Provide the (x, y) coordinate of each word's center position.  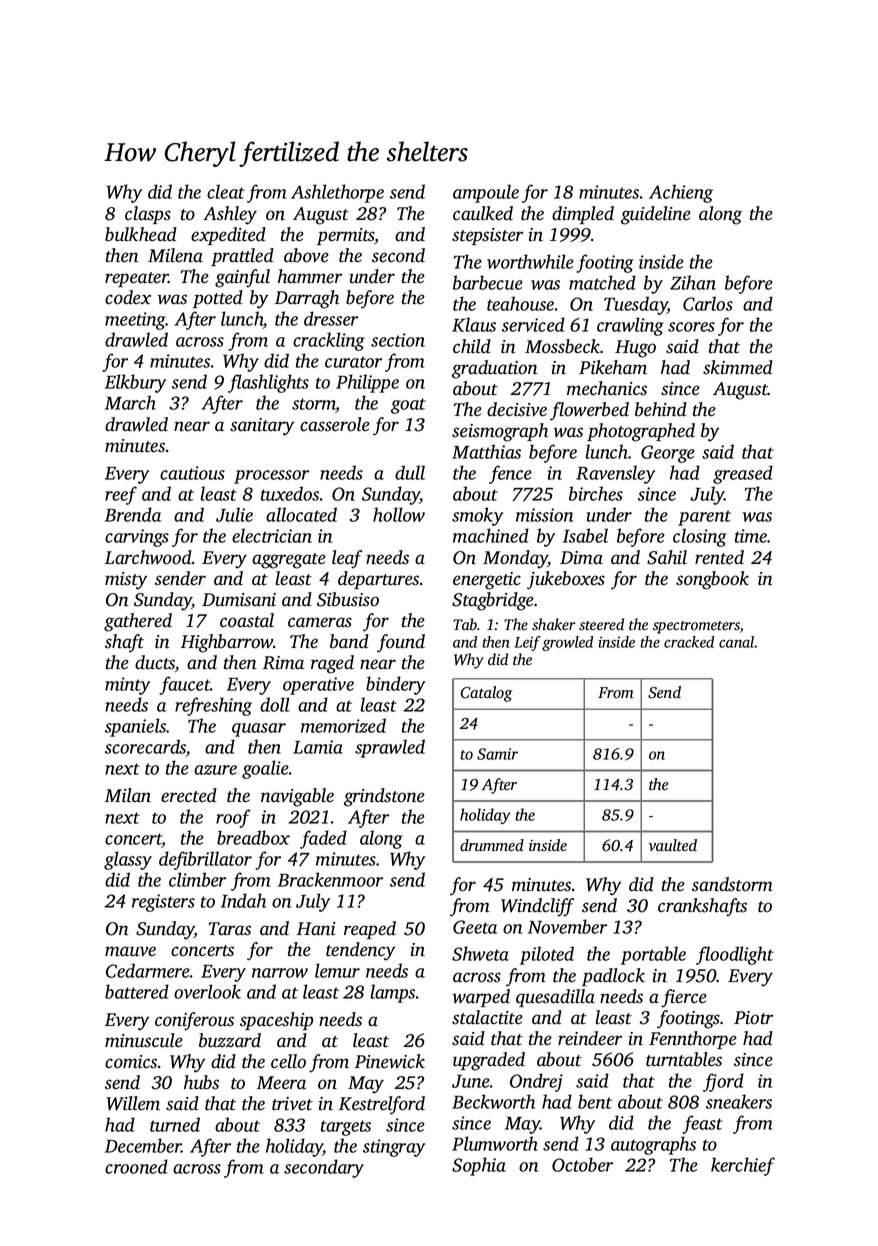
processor (271, 477)
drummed (492, 845)
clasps (148, 215)
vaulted (673, 845)
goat (408, 406)
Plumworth (495, 1143)
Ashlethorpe (337, 193)
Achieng (681, 193)
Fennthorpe (693, 1040)
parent (704, 518)
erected (189, 795)
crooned (136, 1166)
